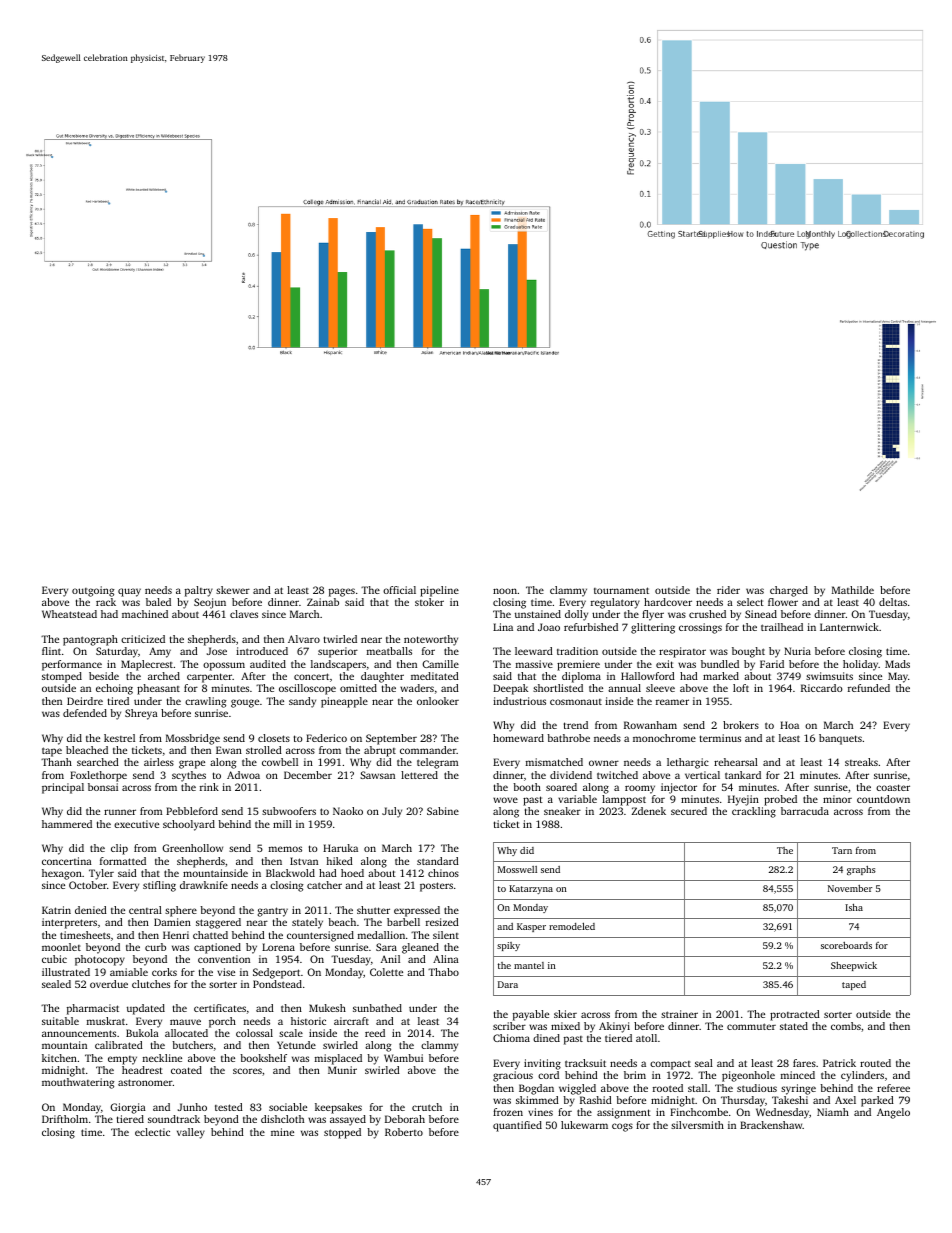  I want to click on gantry, so click(272, 912).
